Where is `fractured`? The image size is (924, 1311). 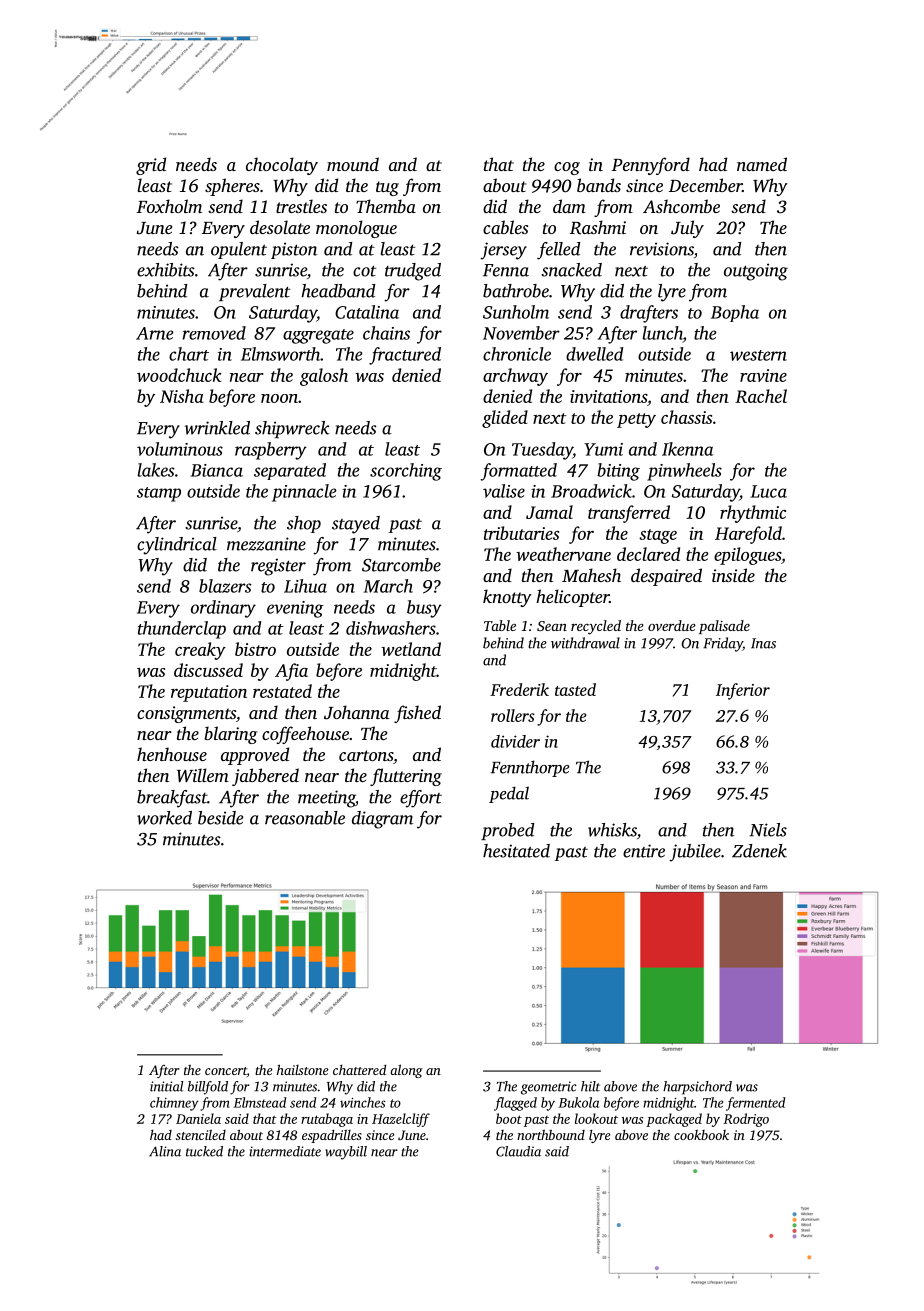 fractured is located at coordinates (405, 356).
